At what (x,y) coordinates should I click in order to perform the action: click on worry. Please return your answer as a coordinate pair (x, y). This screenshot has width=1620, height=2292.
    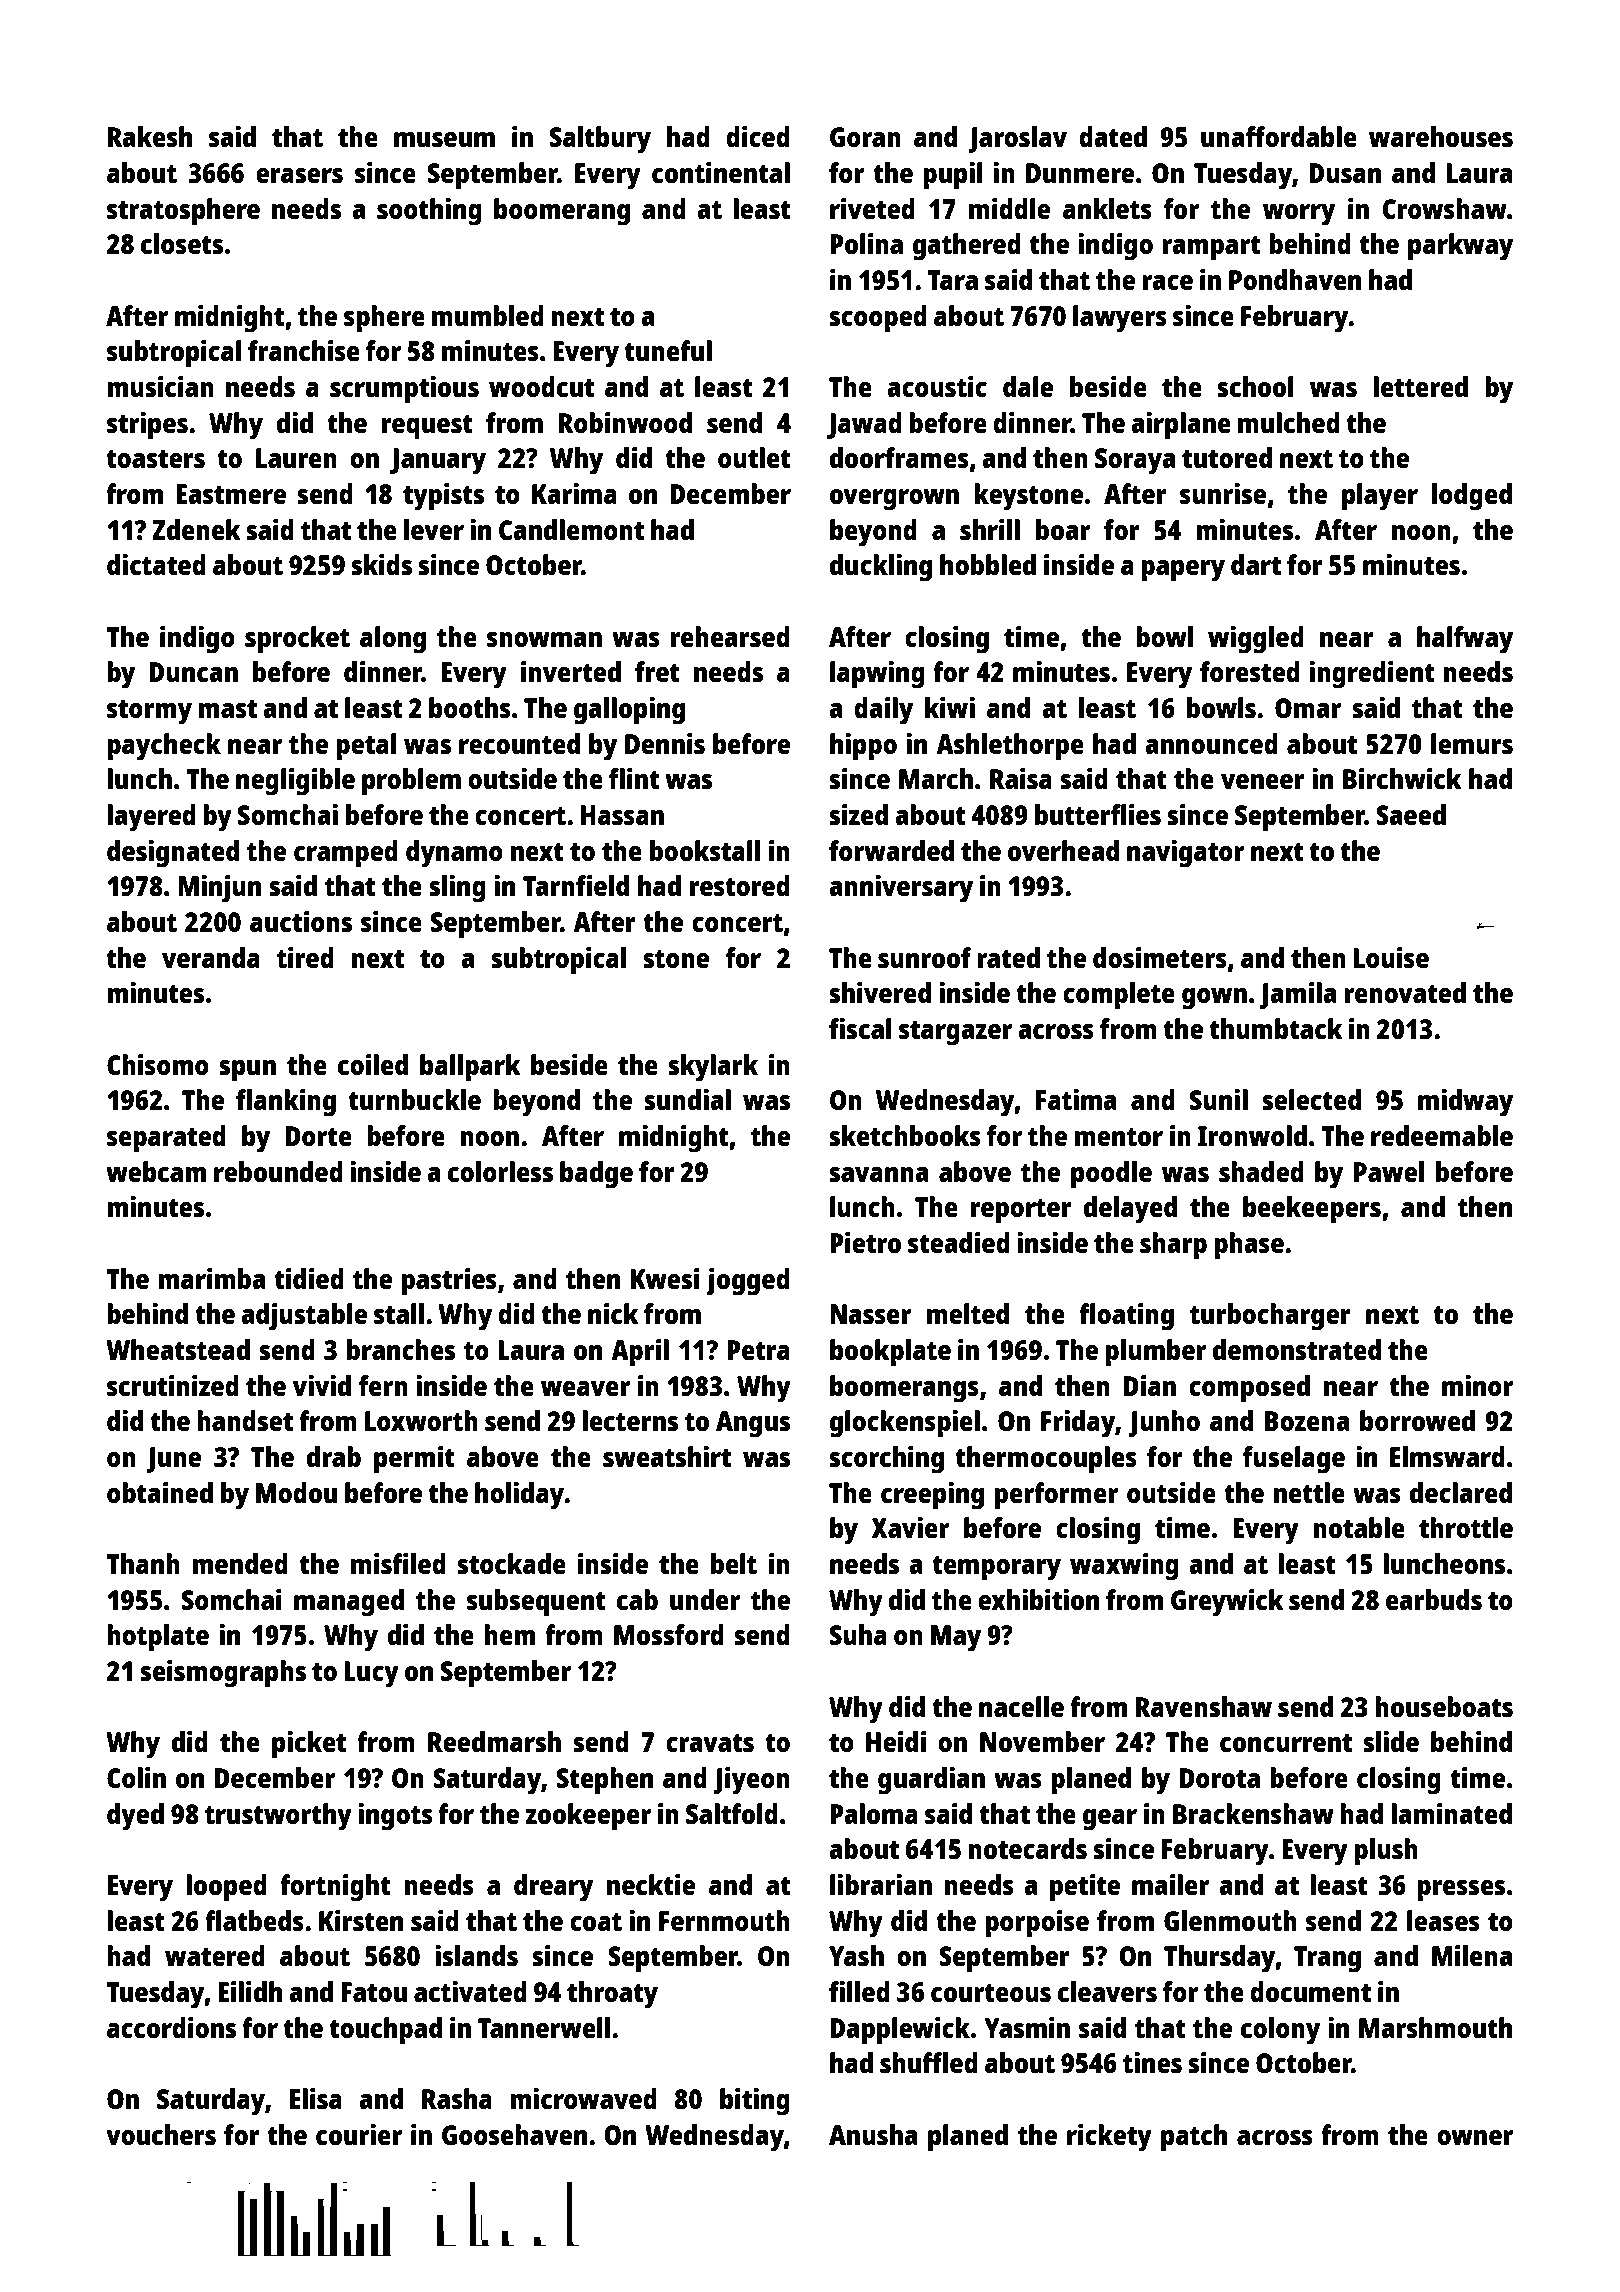
    Looking at the image, I should click on (1299, 215).
